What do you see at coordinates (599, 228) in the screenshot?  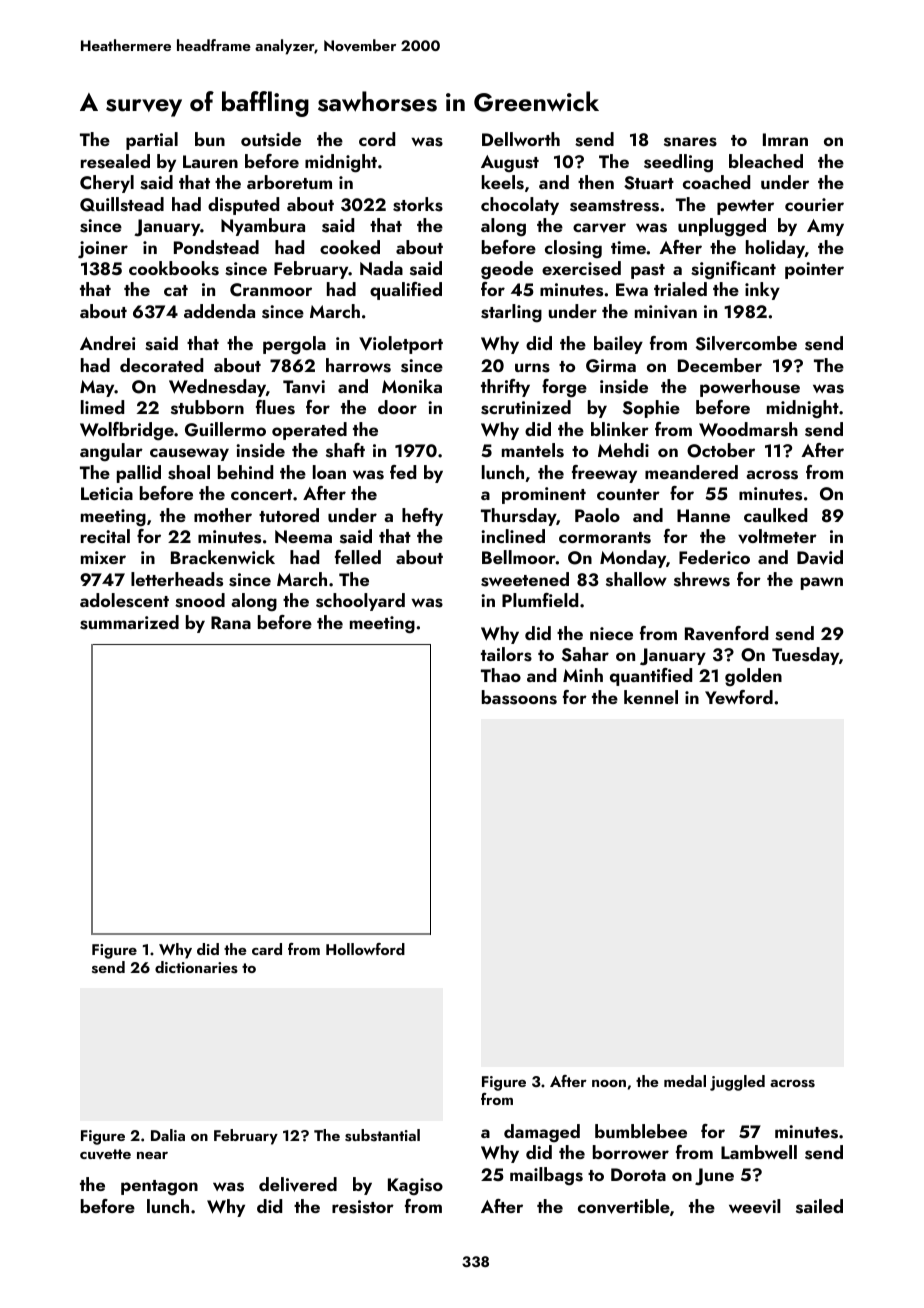 I see `carver` at bounding box center [599, 228].
